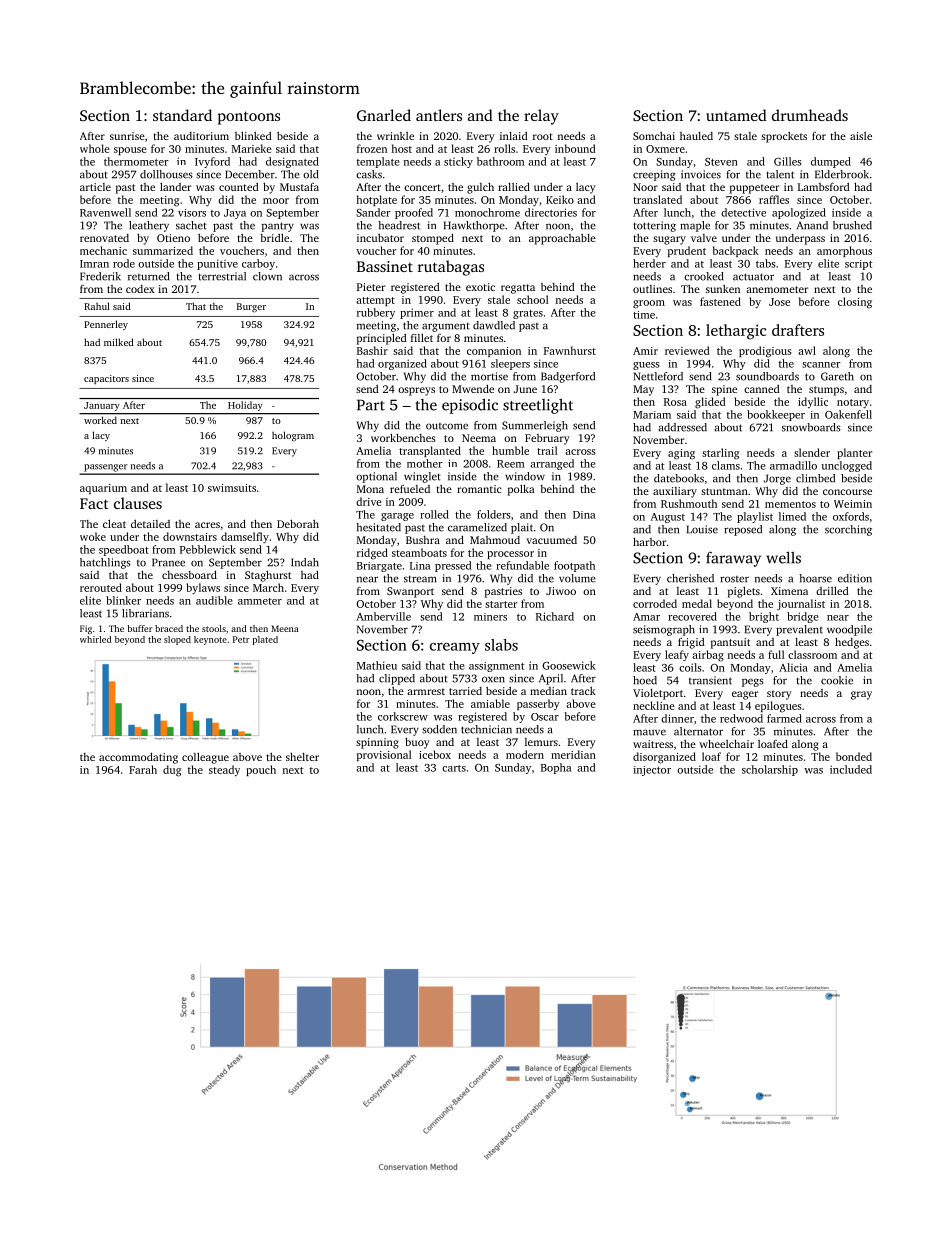 This page has width=952, height=1233. I want to click on Pebblewick, so click(208, 549).
